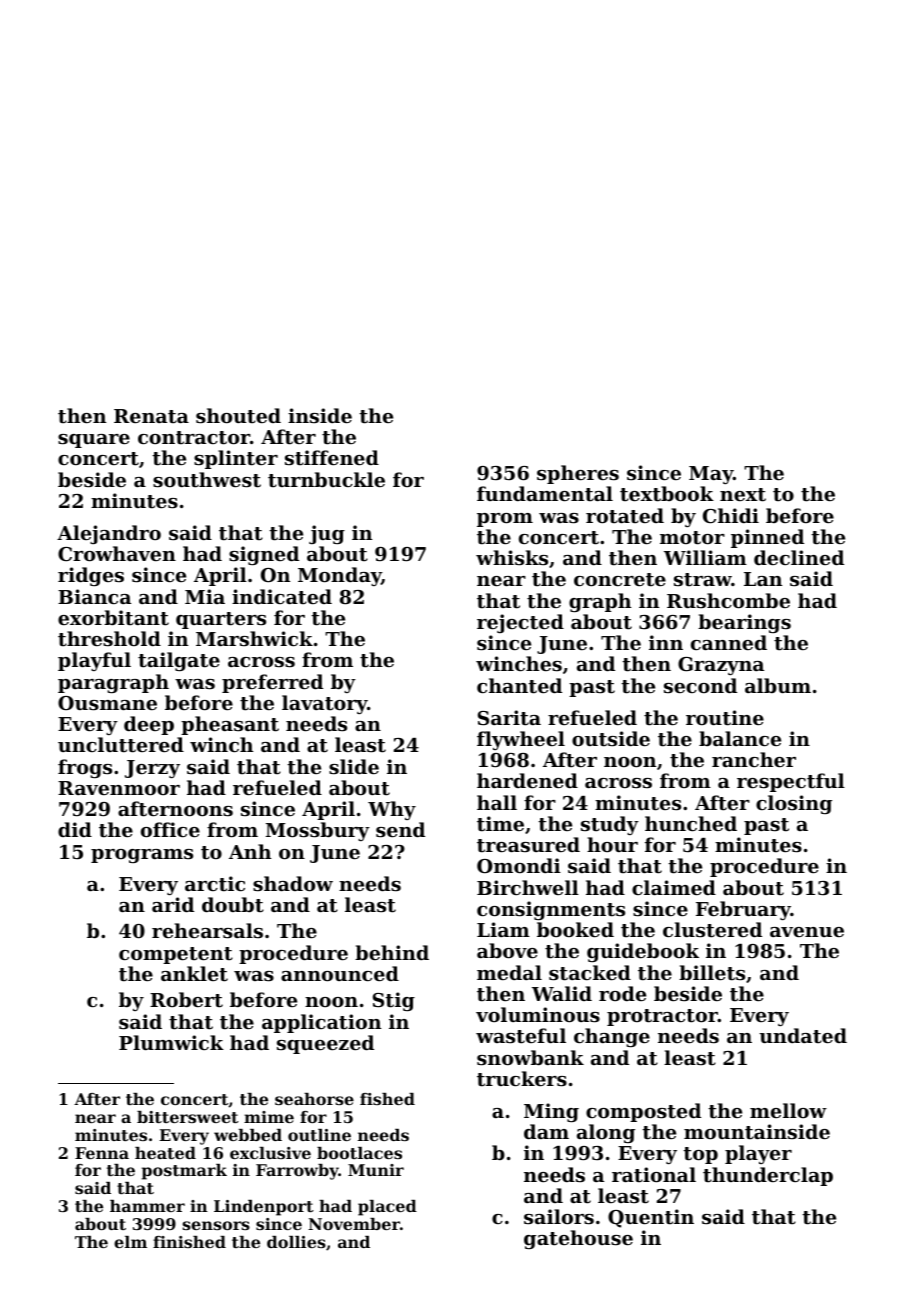 Image resolution: width=908 pixels, height=1316 pixels. What do you see at coordinates (94, 596) in the page?
I see `Bianca` at bounding box center [94, 596].
